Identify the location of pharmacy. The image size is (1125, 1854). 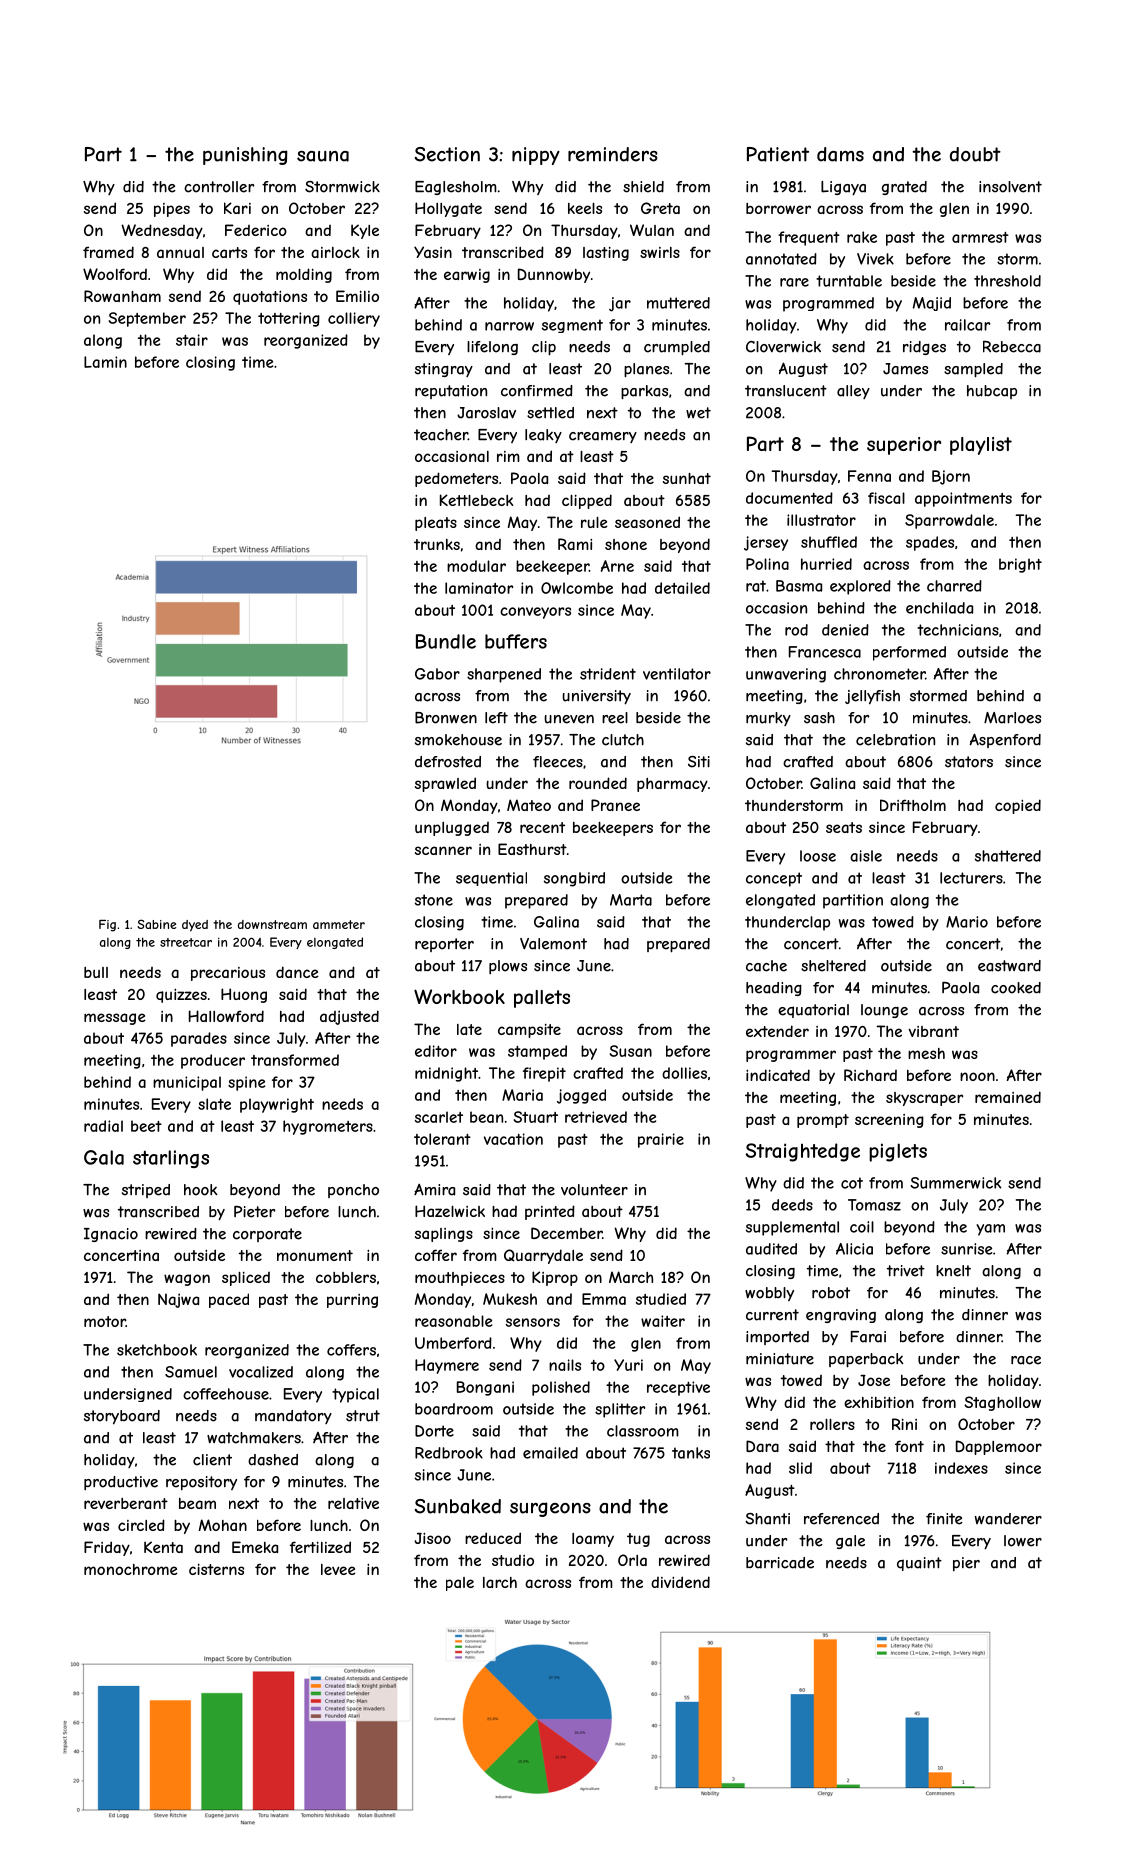
(672, 785).
